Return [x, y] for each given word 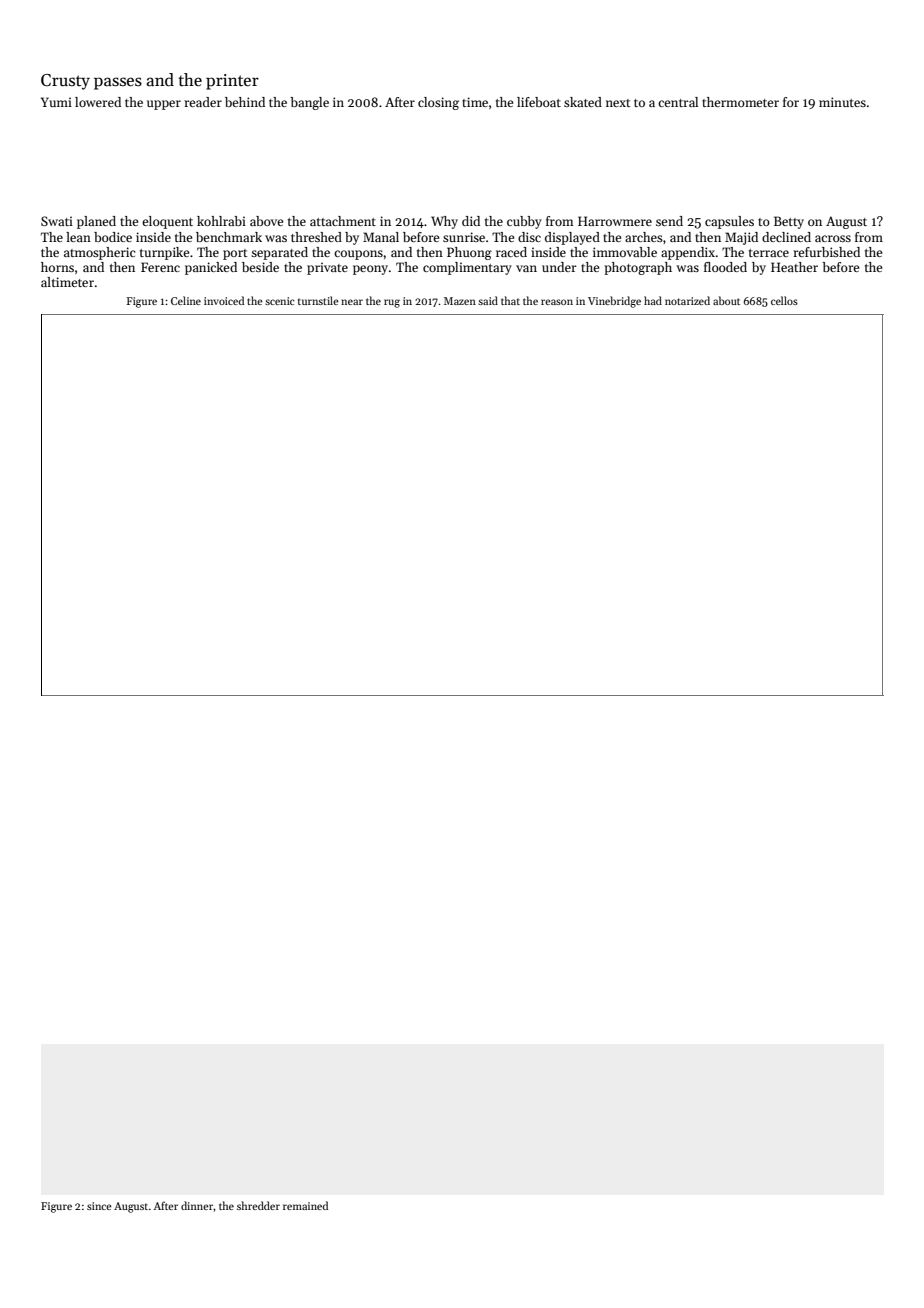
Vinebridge [614, 302]
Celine [186, 300]
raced [511, 252]
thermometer [740, 102]
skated [583, 102]
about [726, 300]
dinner [197, 1205]
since [99, 1206]
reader [203, 102]
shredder [258, 1205]
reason [557, 302]
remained [305, 1205]
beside [260, 267]
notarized [687, 300]
